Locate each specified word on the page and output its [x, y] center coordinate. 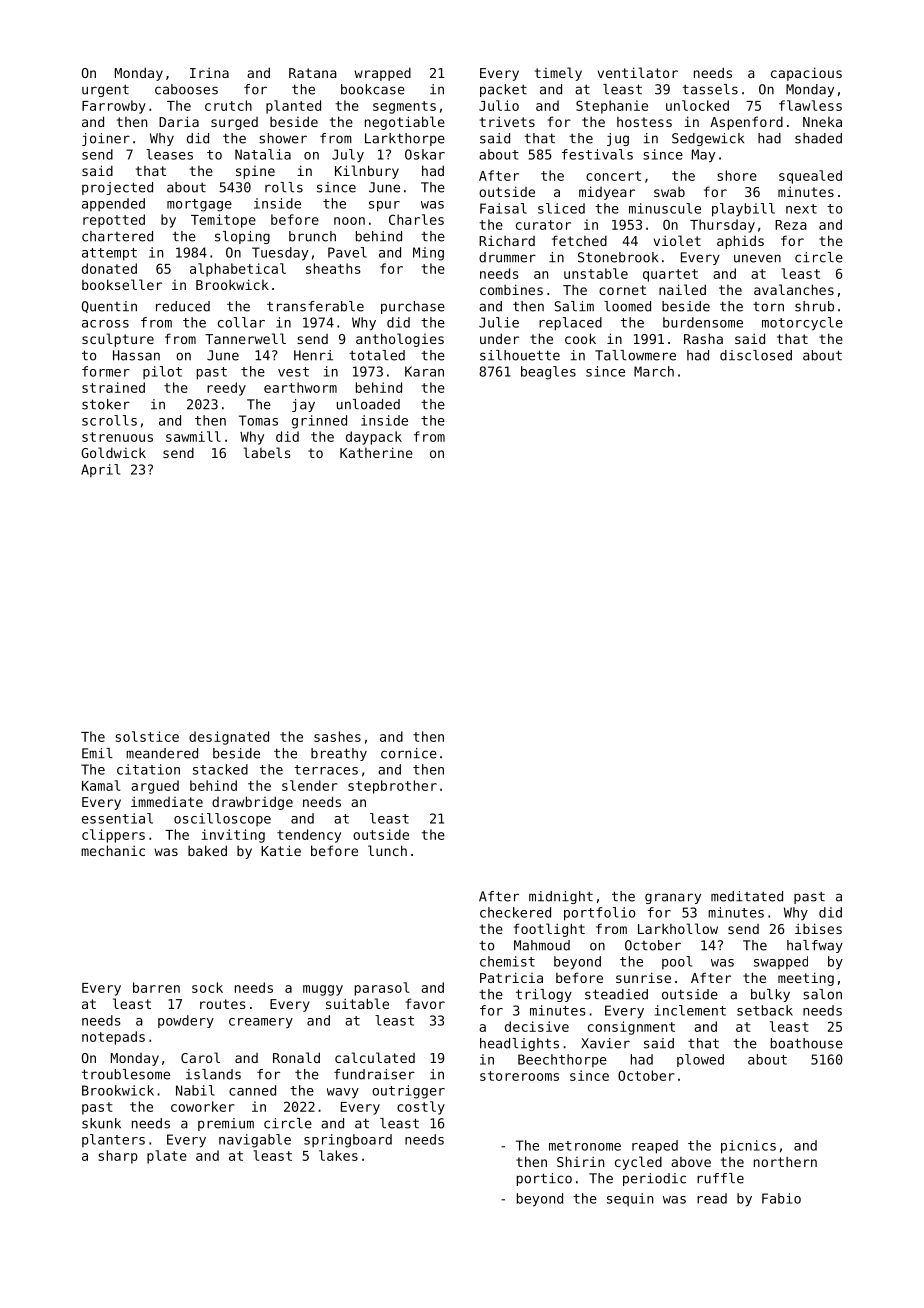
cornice [409, 753]
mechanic [113, 850]
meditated [747, 896]
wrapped [382, 74]
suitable [357, 1003]
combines [511, 289]
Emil [97, 753]
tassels [710, 89]
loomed [627, 306]
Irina [209, 72]
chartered [117, 236]
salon [822, 994]
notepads [113, 1038]
